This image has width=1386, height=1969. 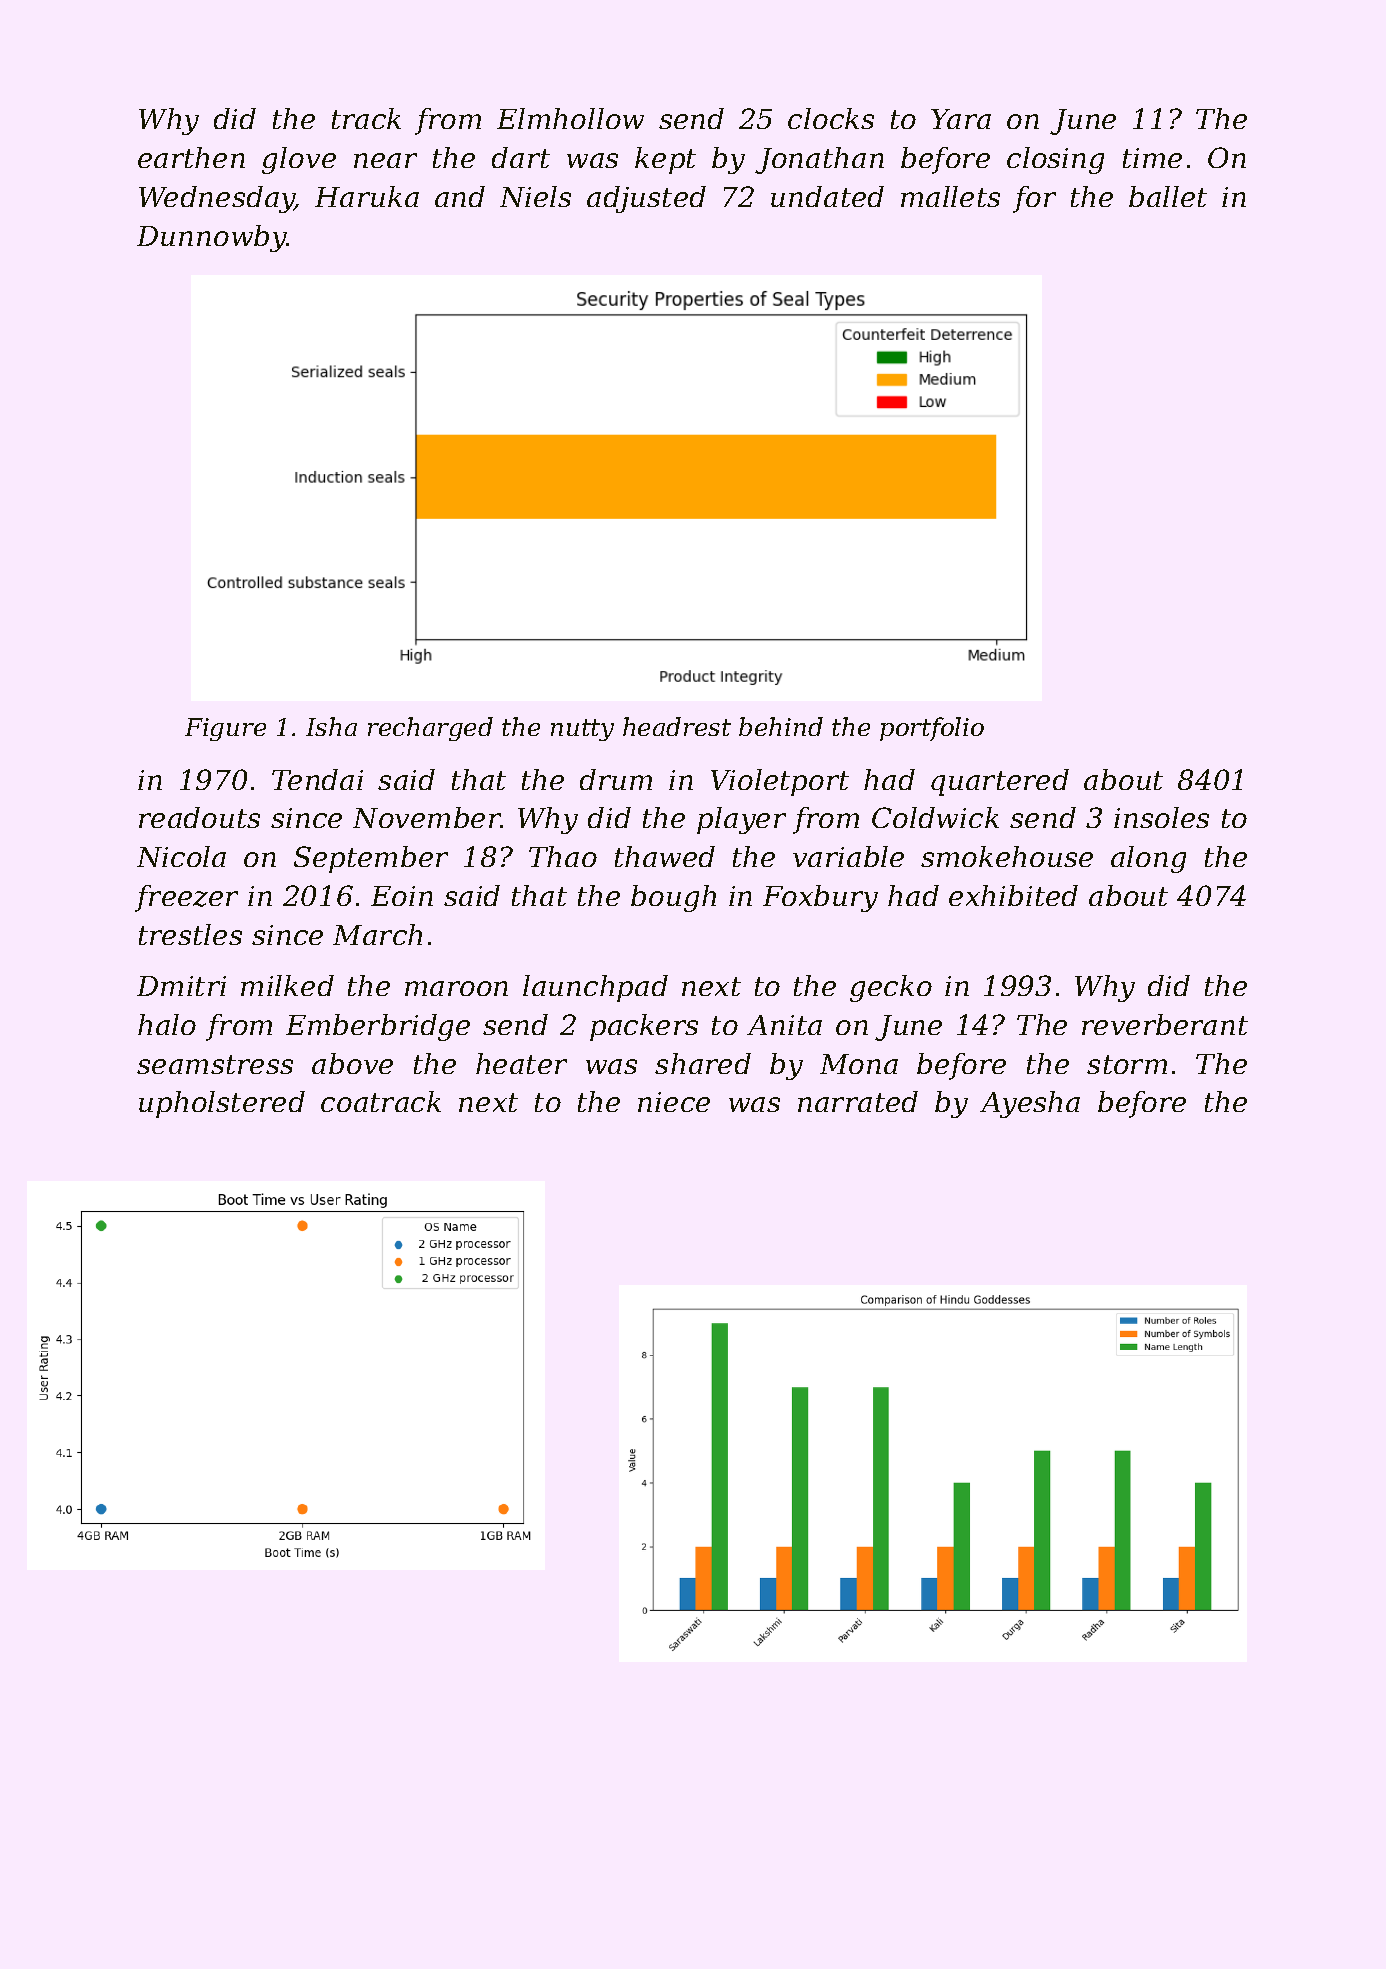 What do you see at coordinates (225, 729) in the image?
I see `Figure` at bounding box center [225, 729].
